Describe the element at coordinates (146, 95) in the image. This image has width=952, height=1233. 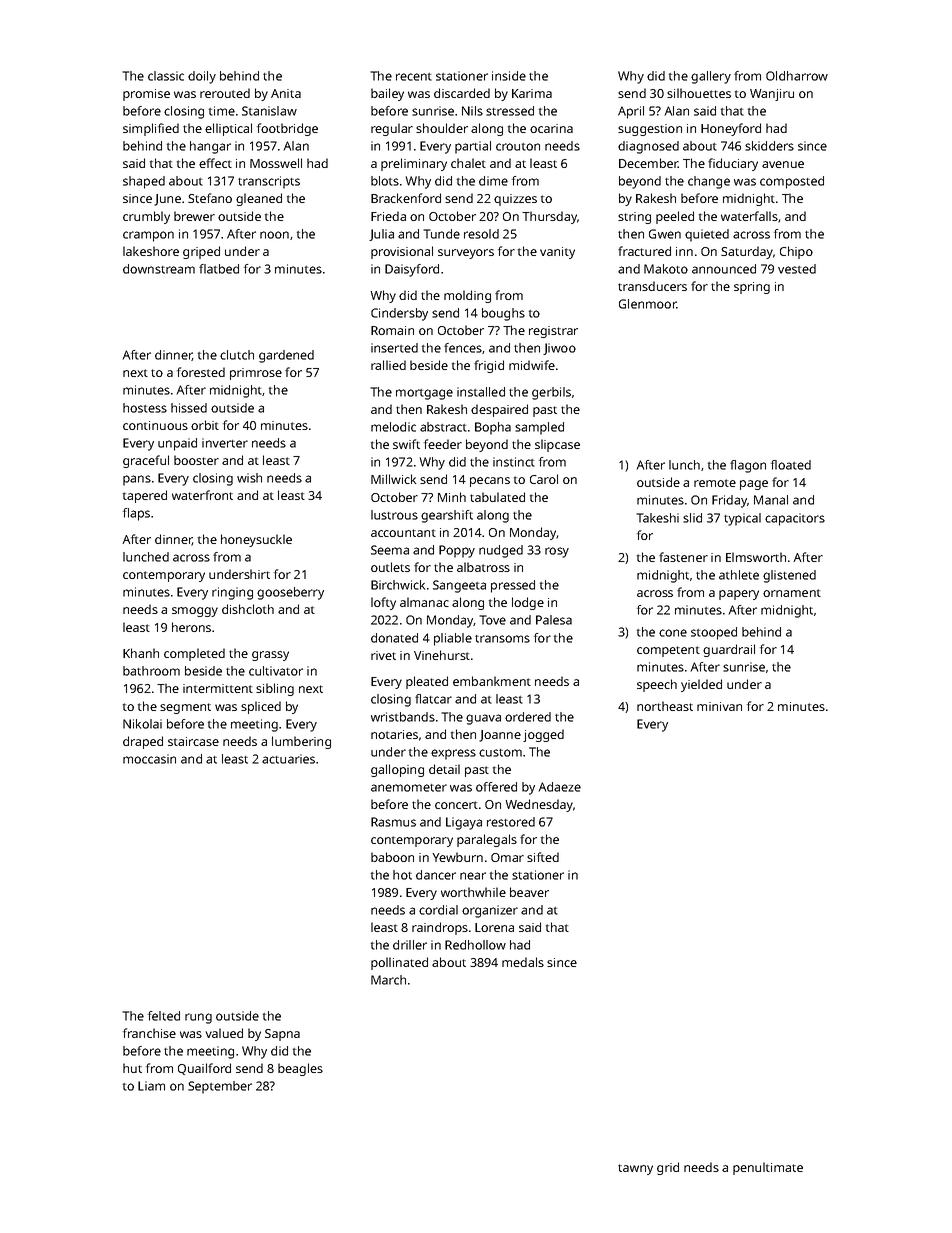
I see `promise` at that location.
